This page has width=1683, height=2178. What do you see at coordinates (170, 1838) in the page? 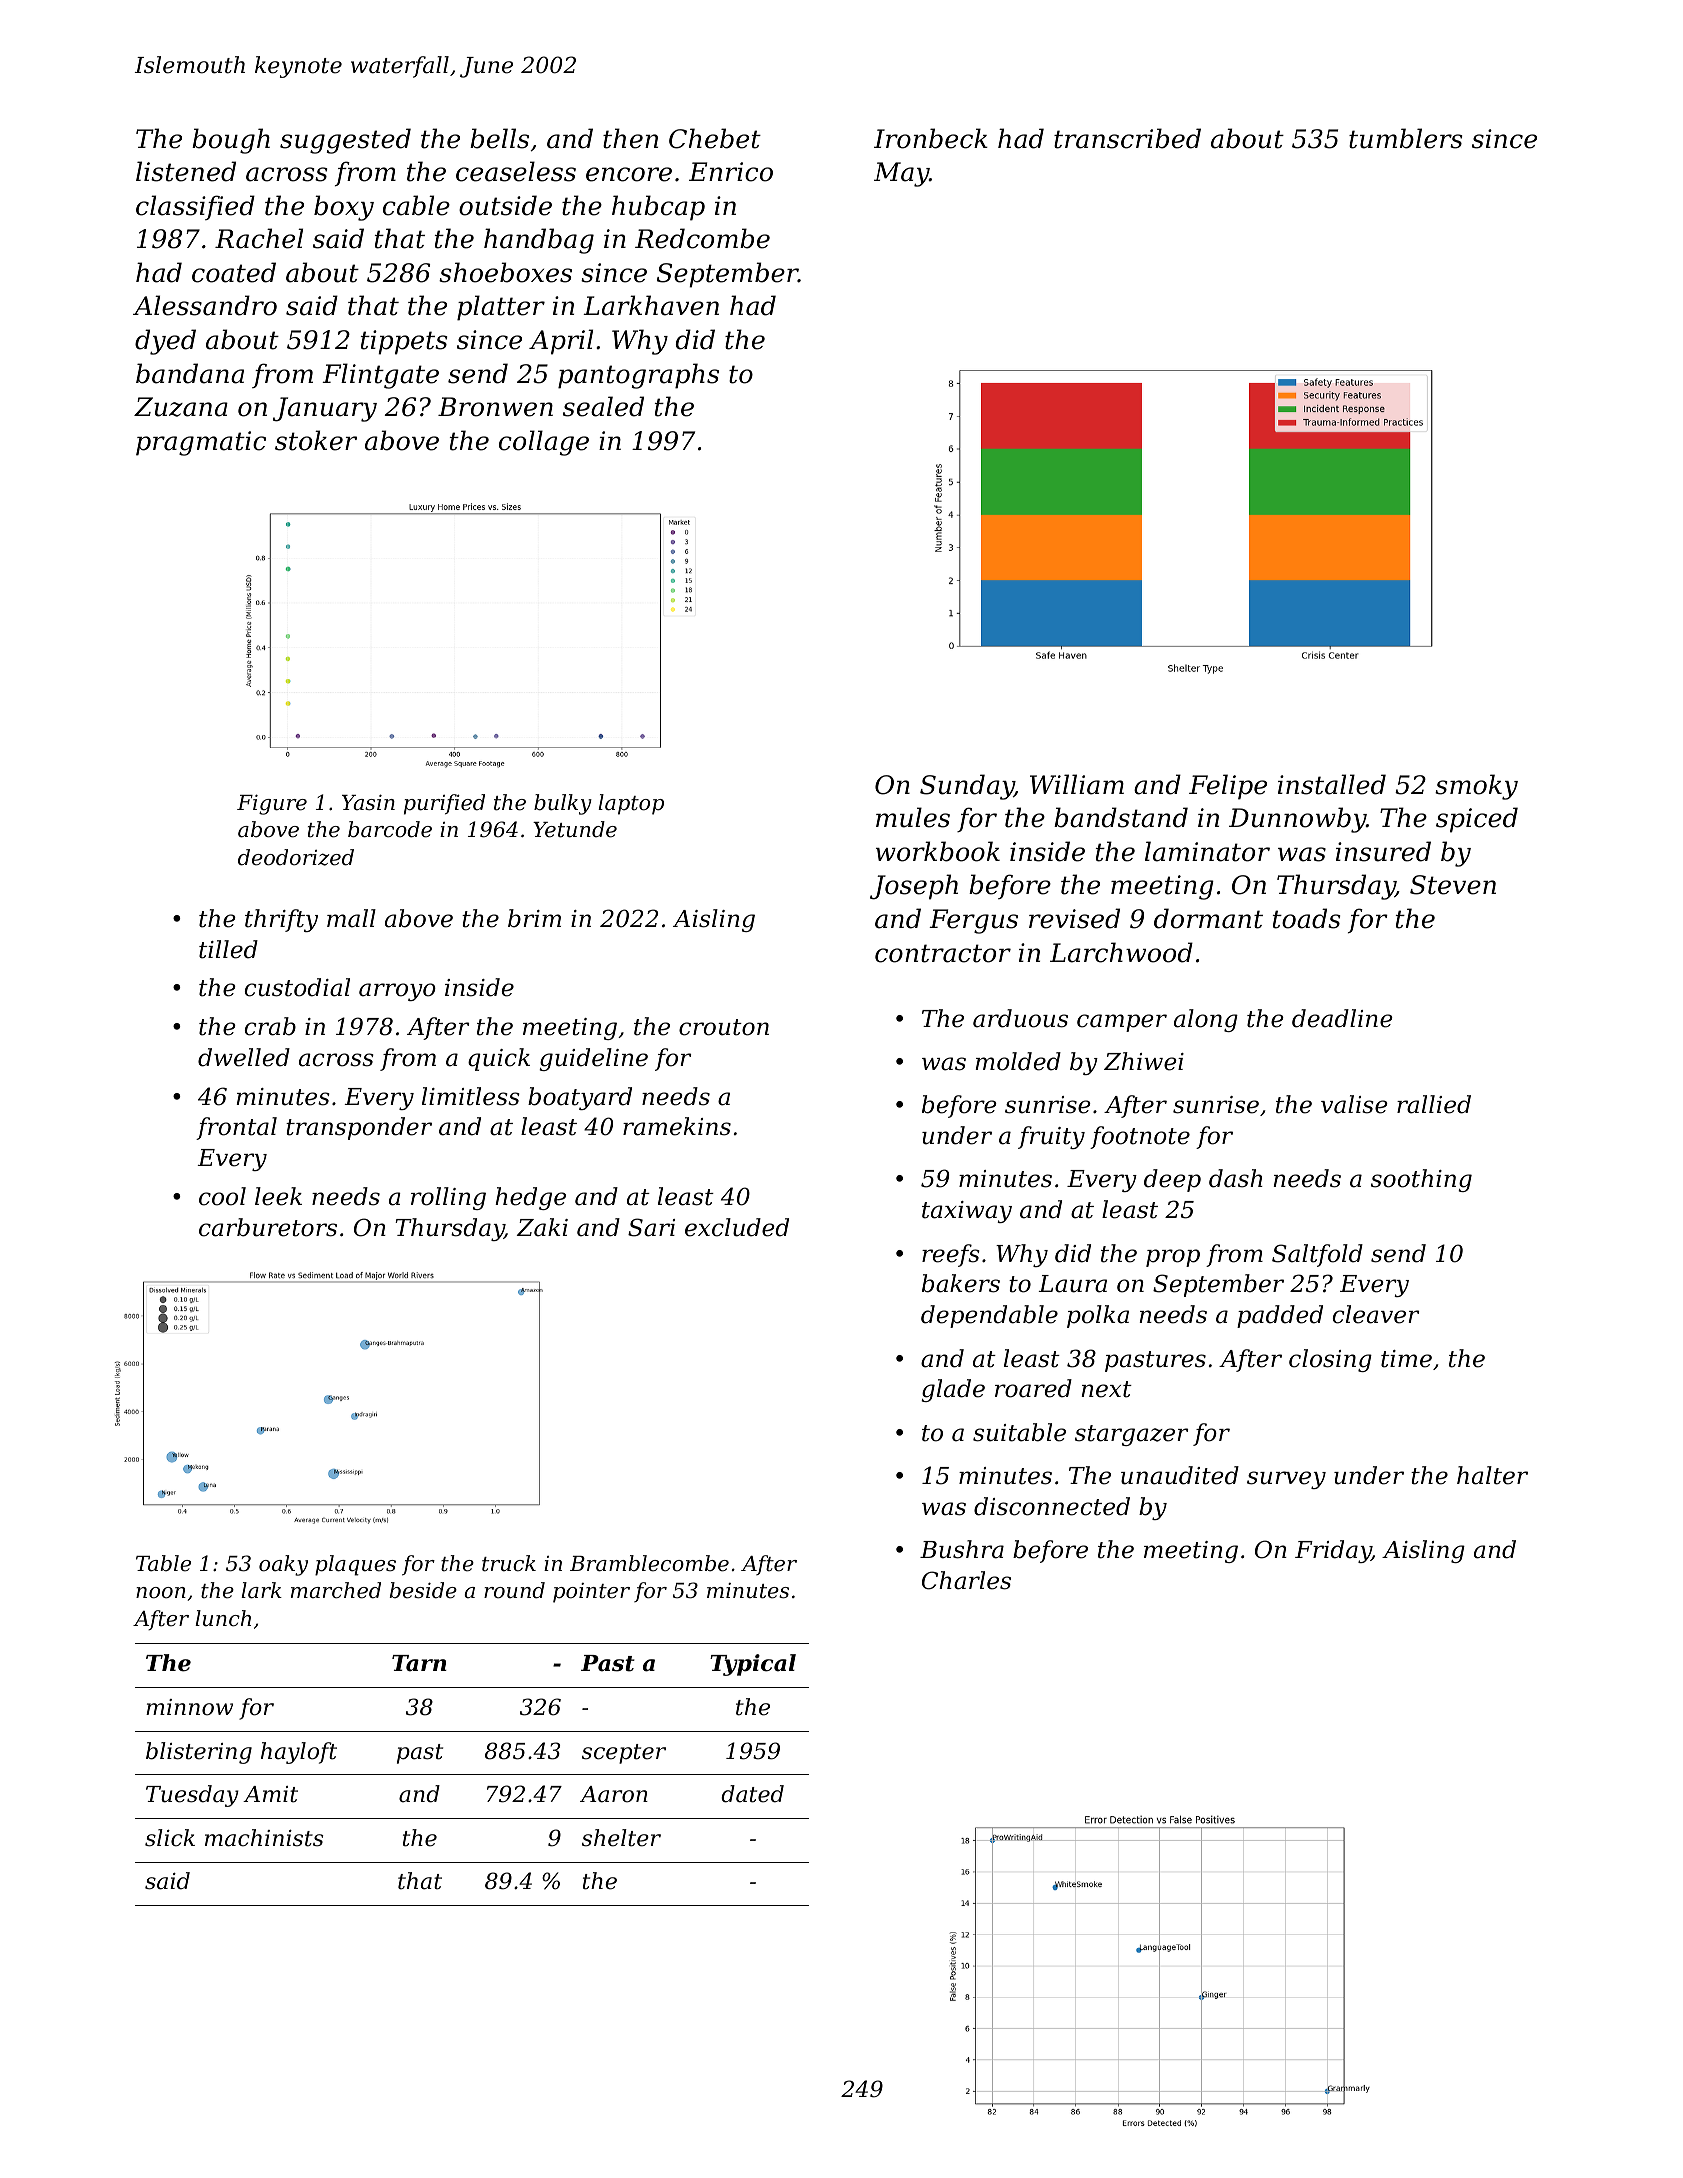
I see `slick` at bounding box center [170, 1838].
